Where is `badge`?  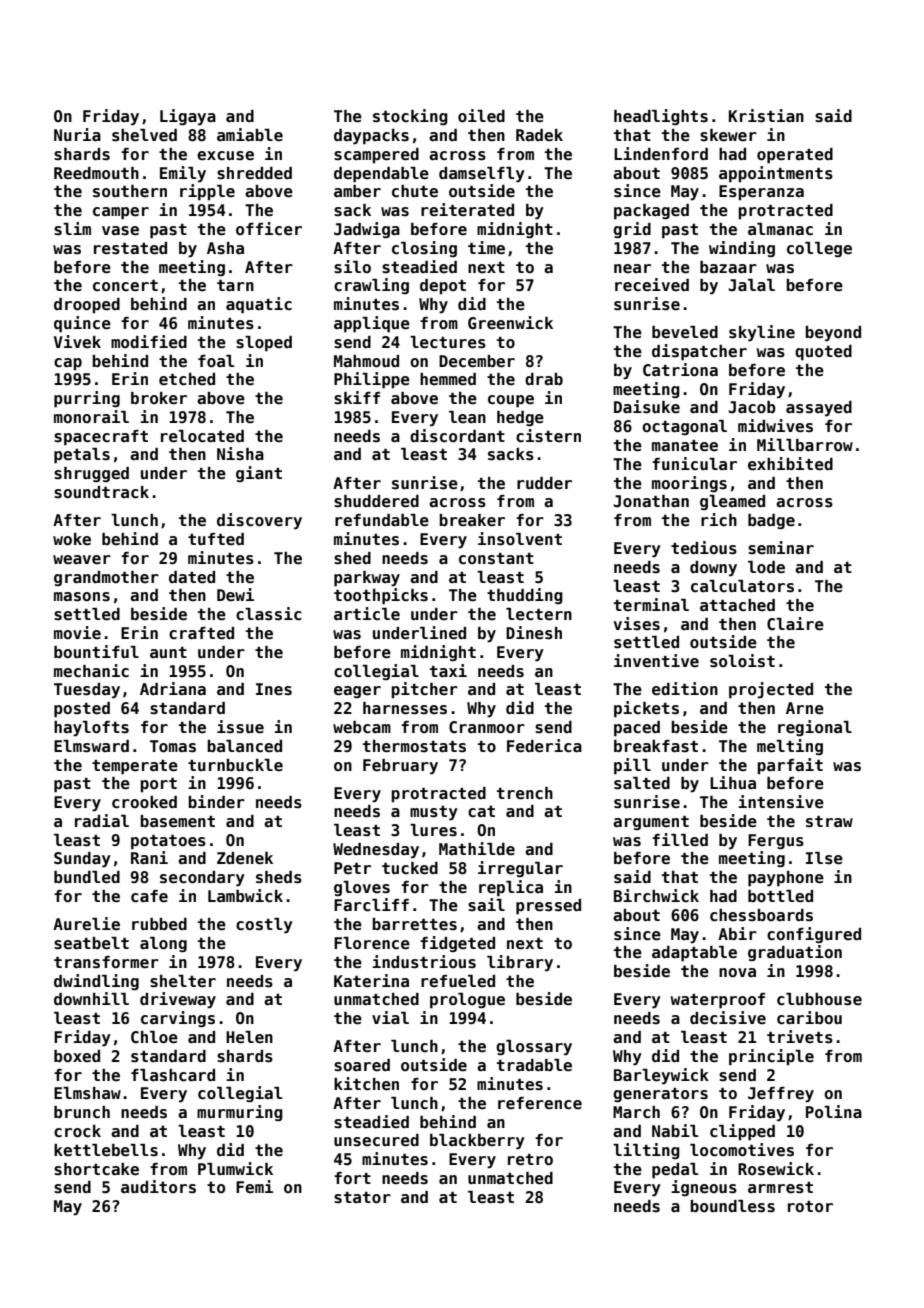 badge is located at coordinates (771, 521).
